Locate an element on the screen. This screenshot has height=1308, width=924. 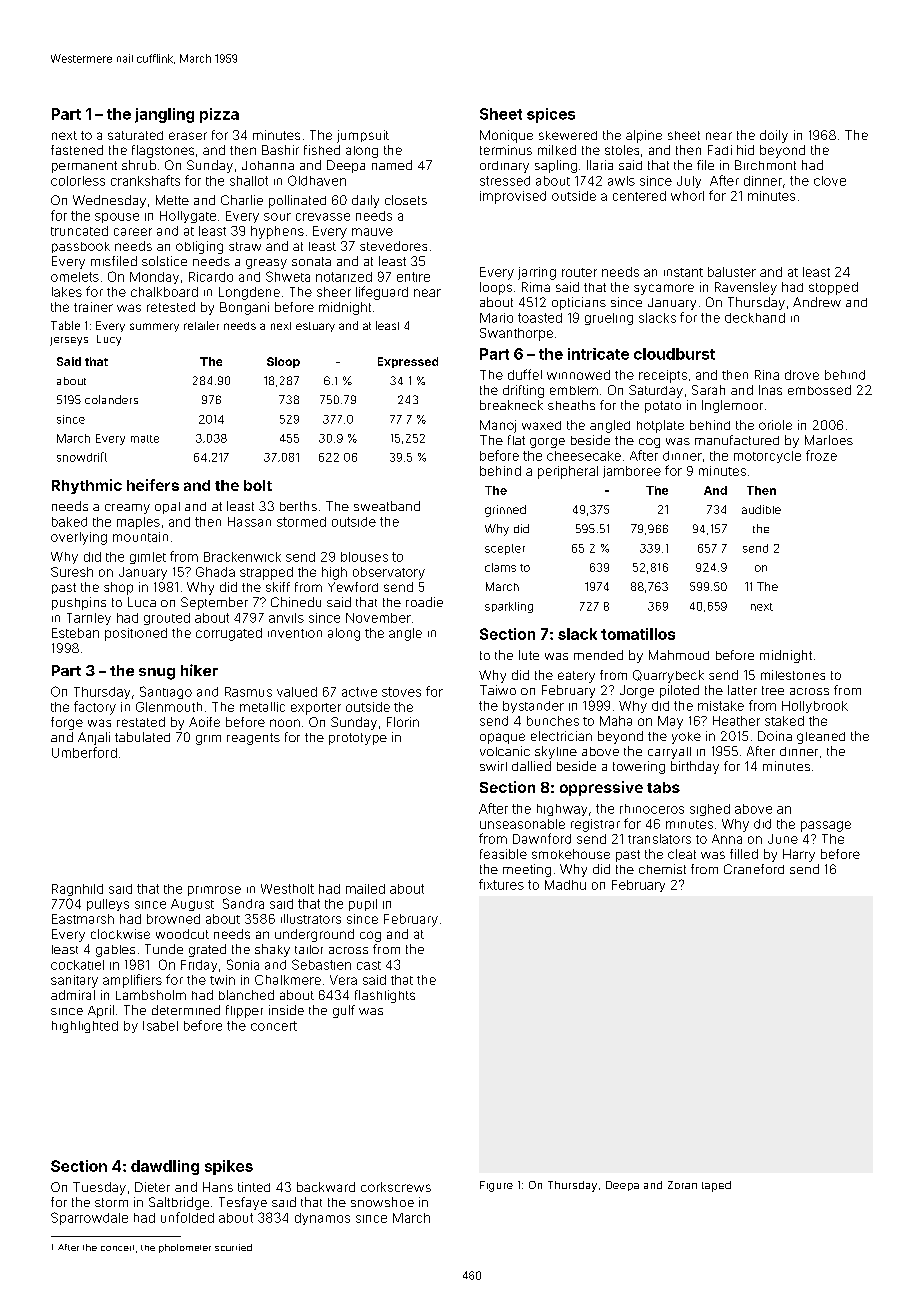
Sparrowdale is located at coordinates (89, 1218).
